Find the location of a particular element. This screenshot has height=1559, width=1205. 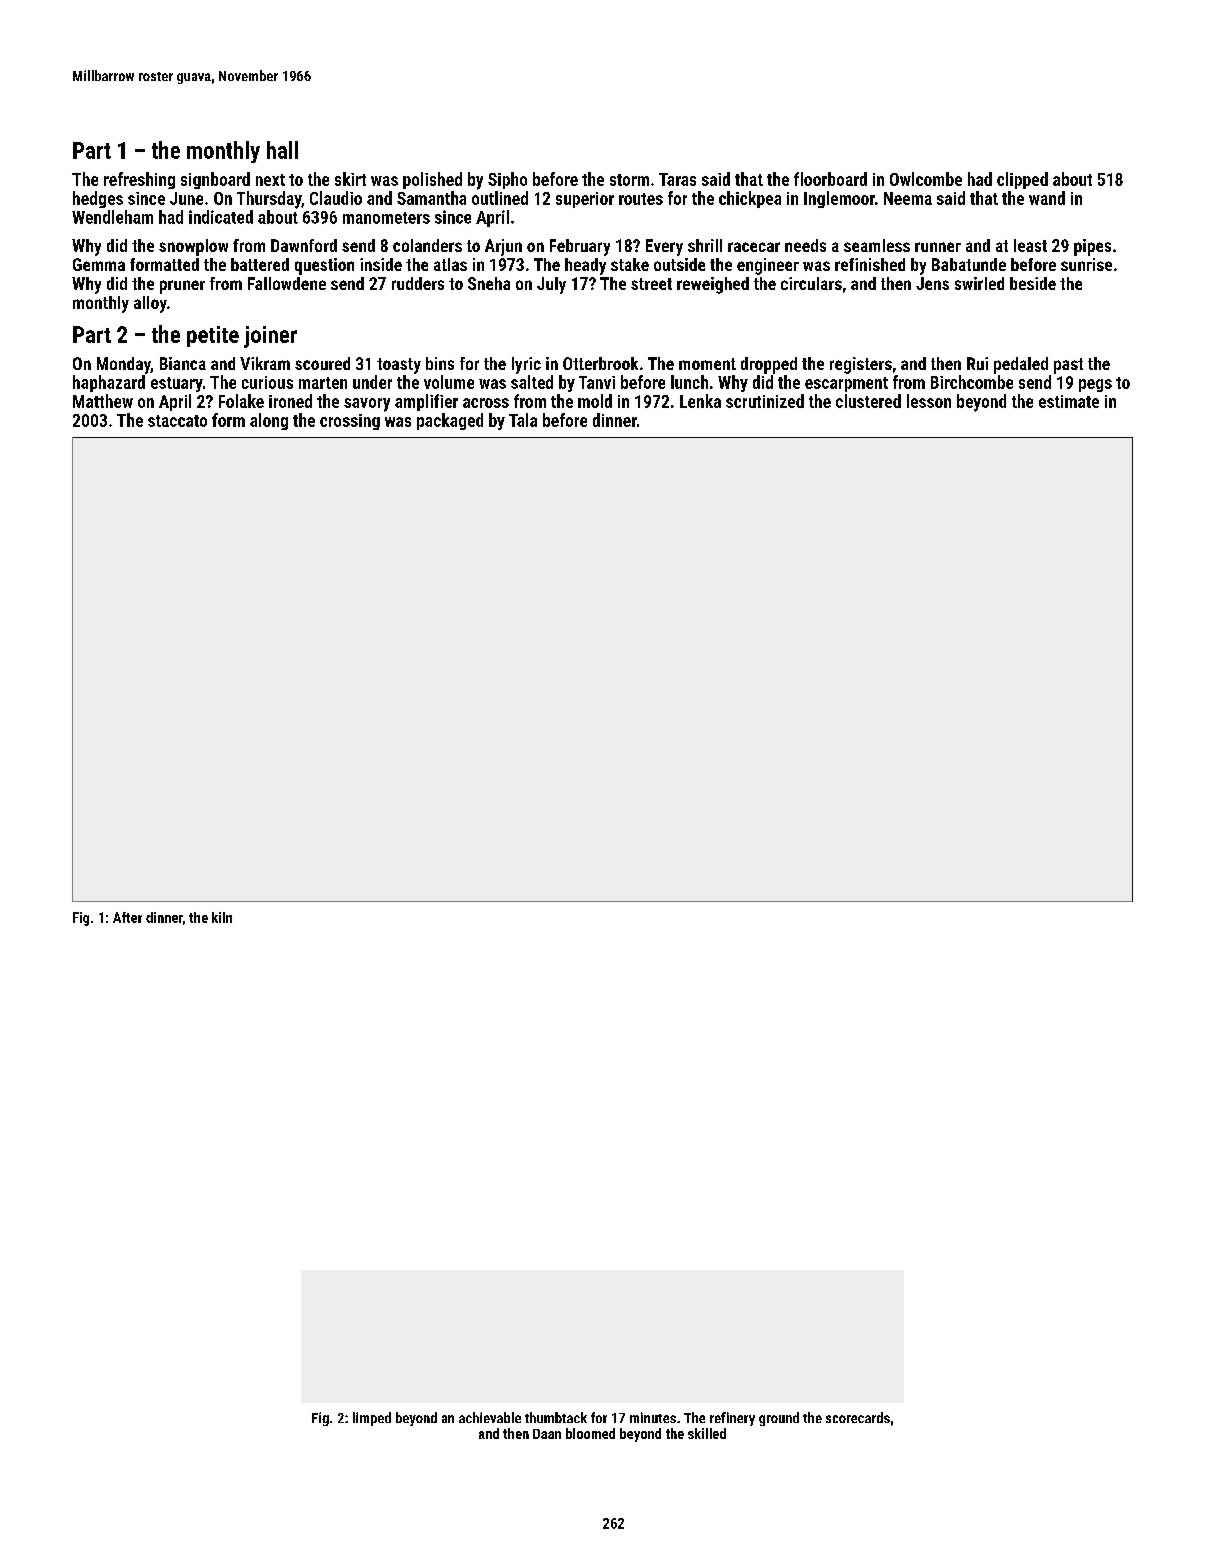

skilled is located at coordinates (707, 1433).
